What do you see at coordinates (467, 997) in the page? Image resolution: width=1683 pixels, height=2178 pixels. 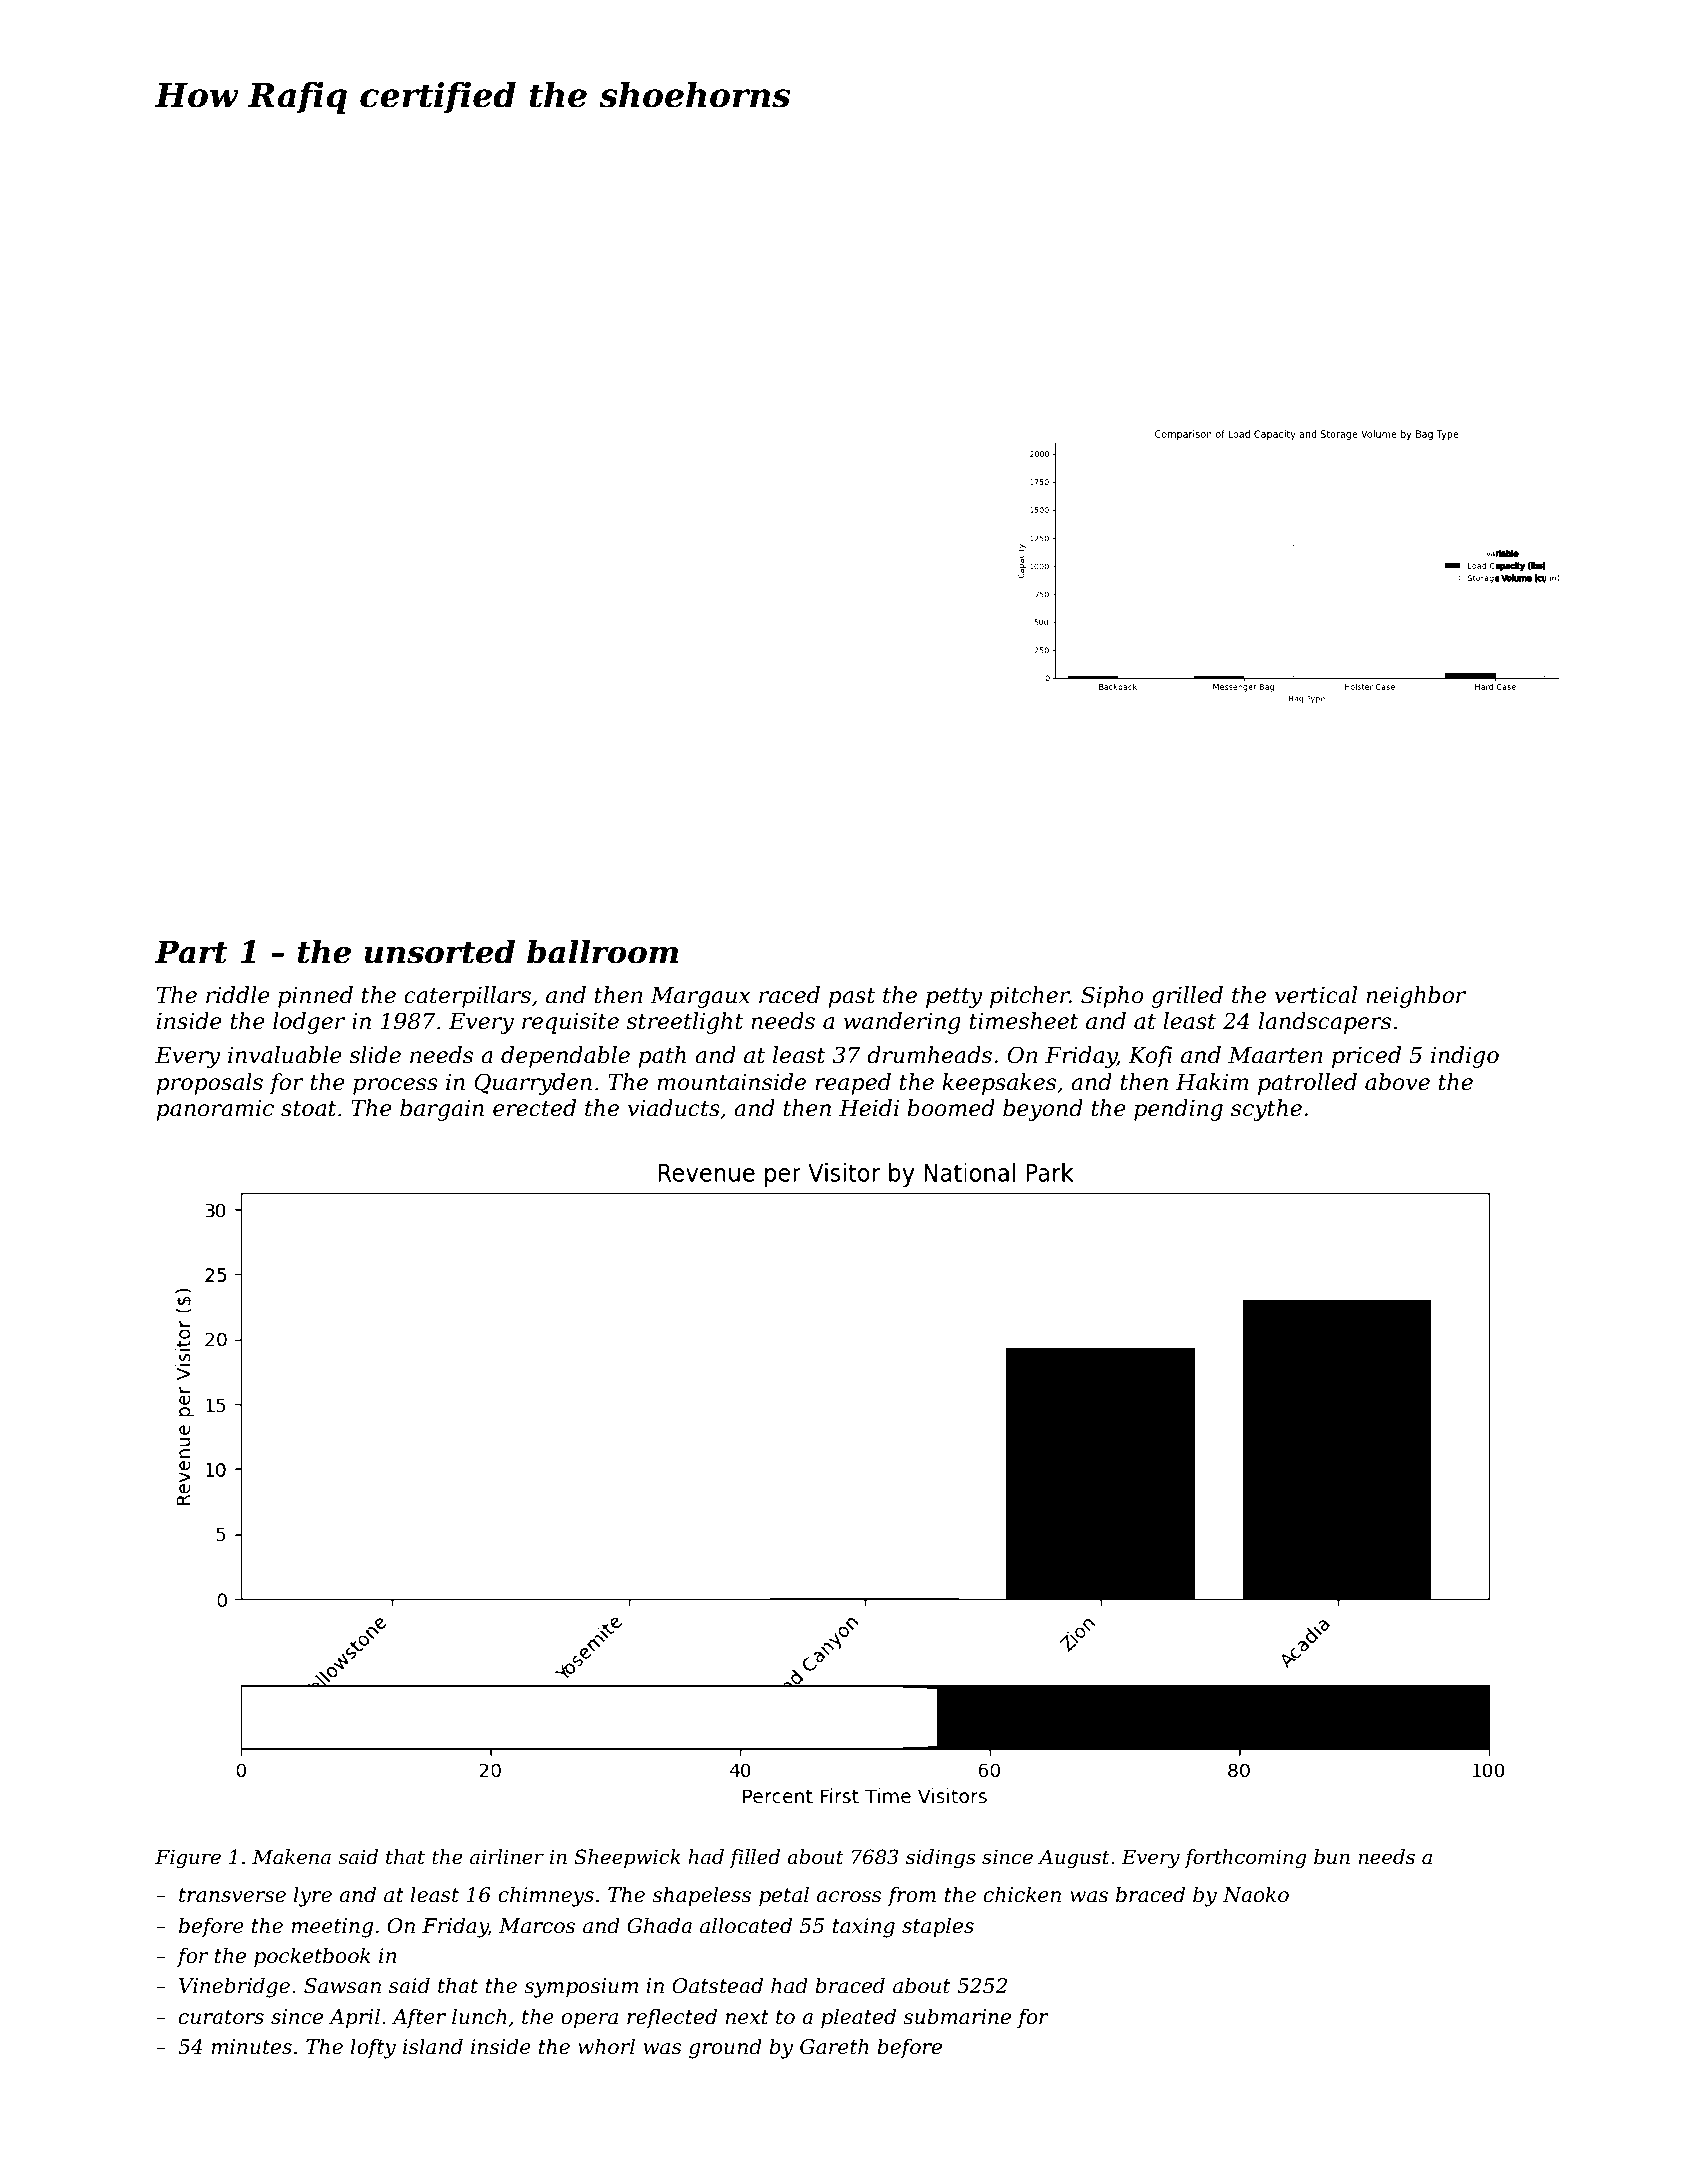 I see `caterpillars` at bounding box center [467, 997].
